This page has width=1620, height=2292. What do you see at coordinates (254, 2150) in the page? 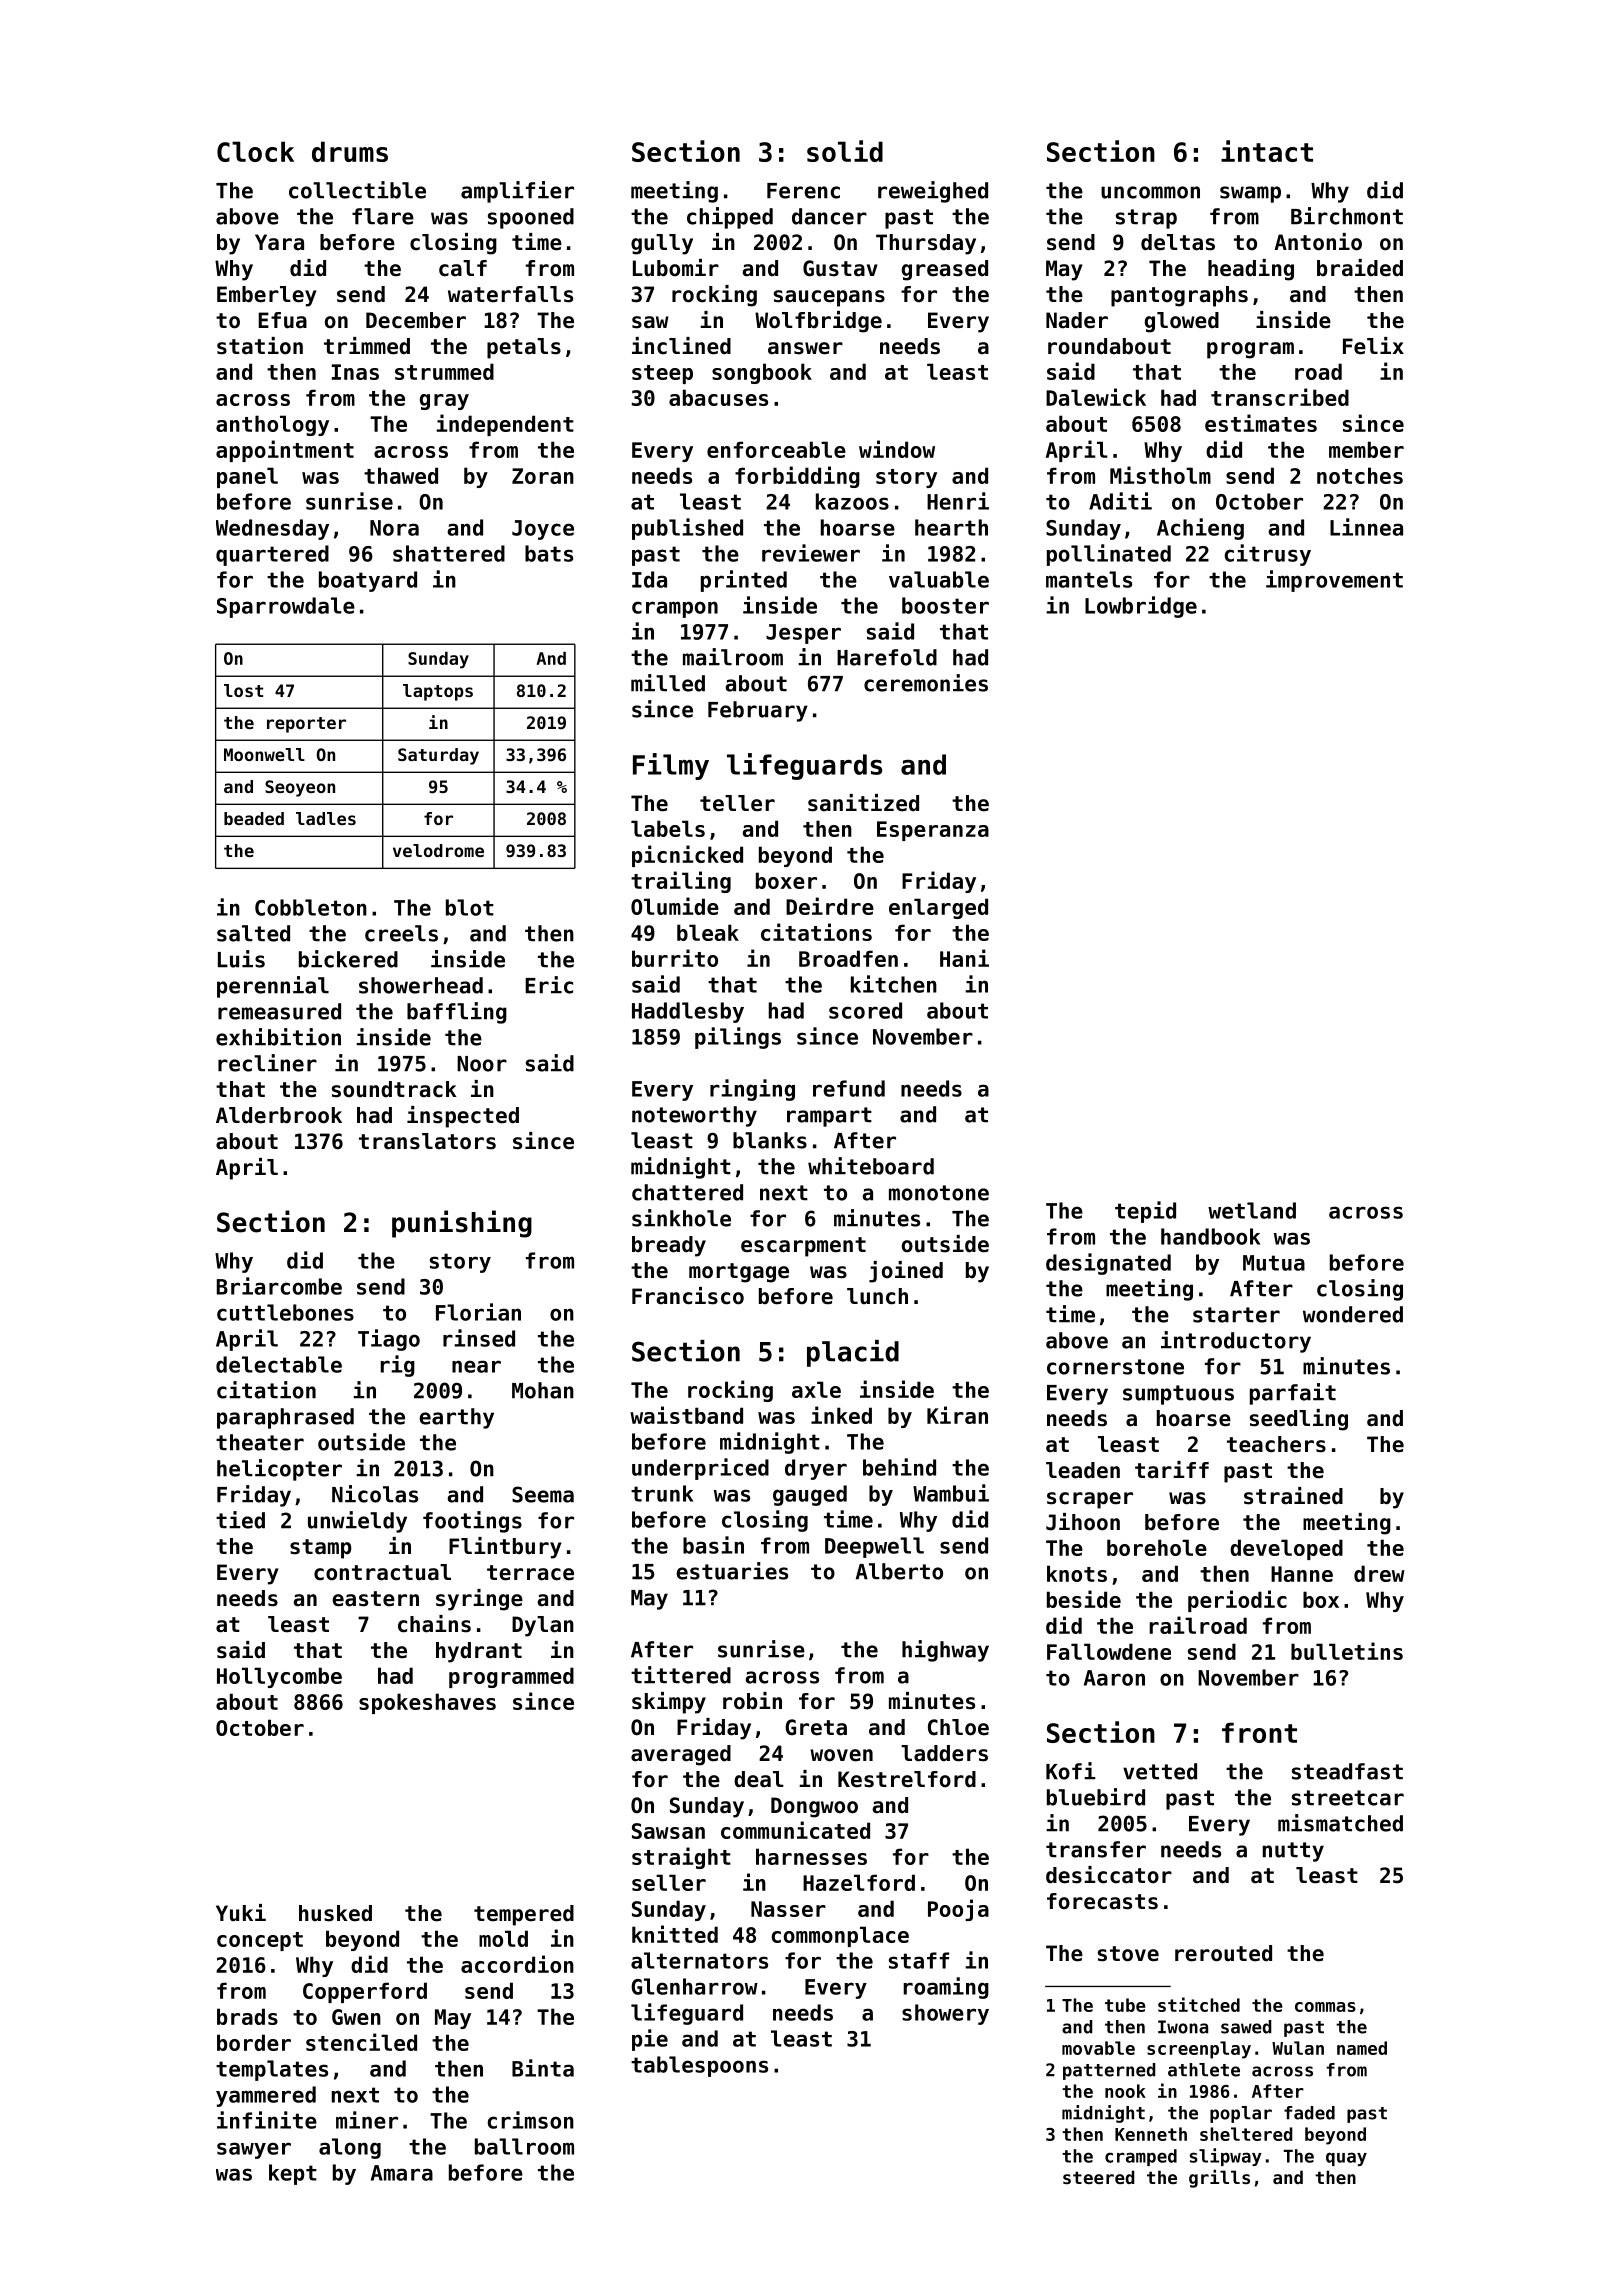
I see `sawyer` at bounding box center [254, 2150].
